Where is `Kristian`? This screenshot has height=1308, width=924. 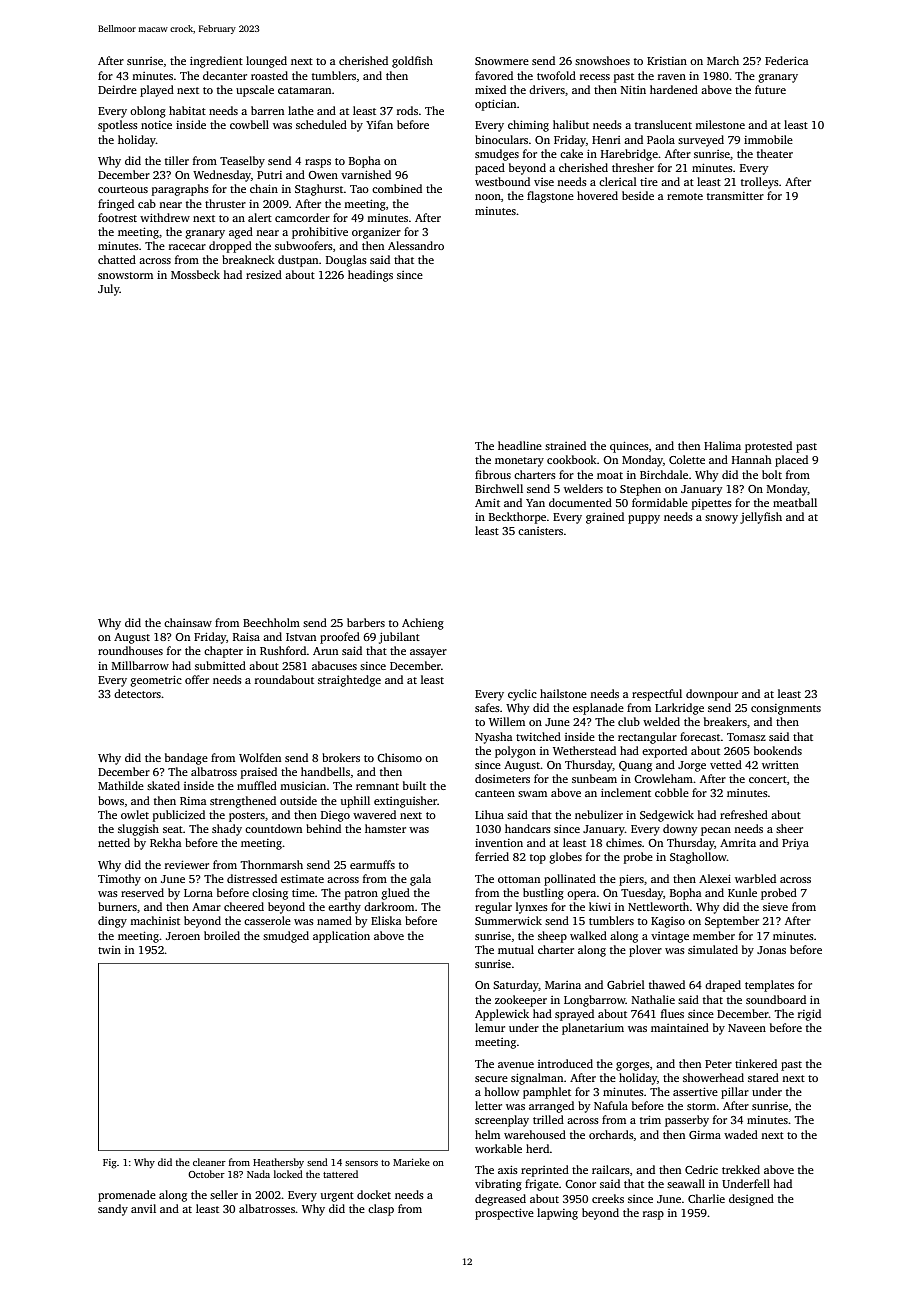
Kristian is located at coordinates (667, 61).
